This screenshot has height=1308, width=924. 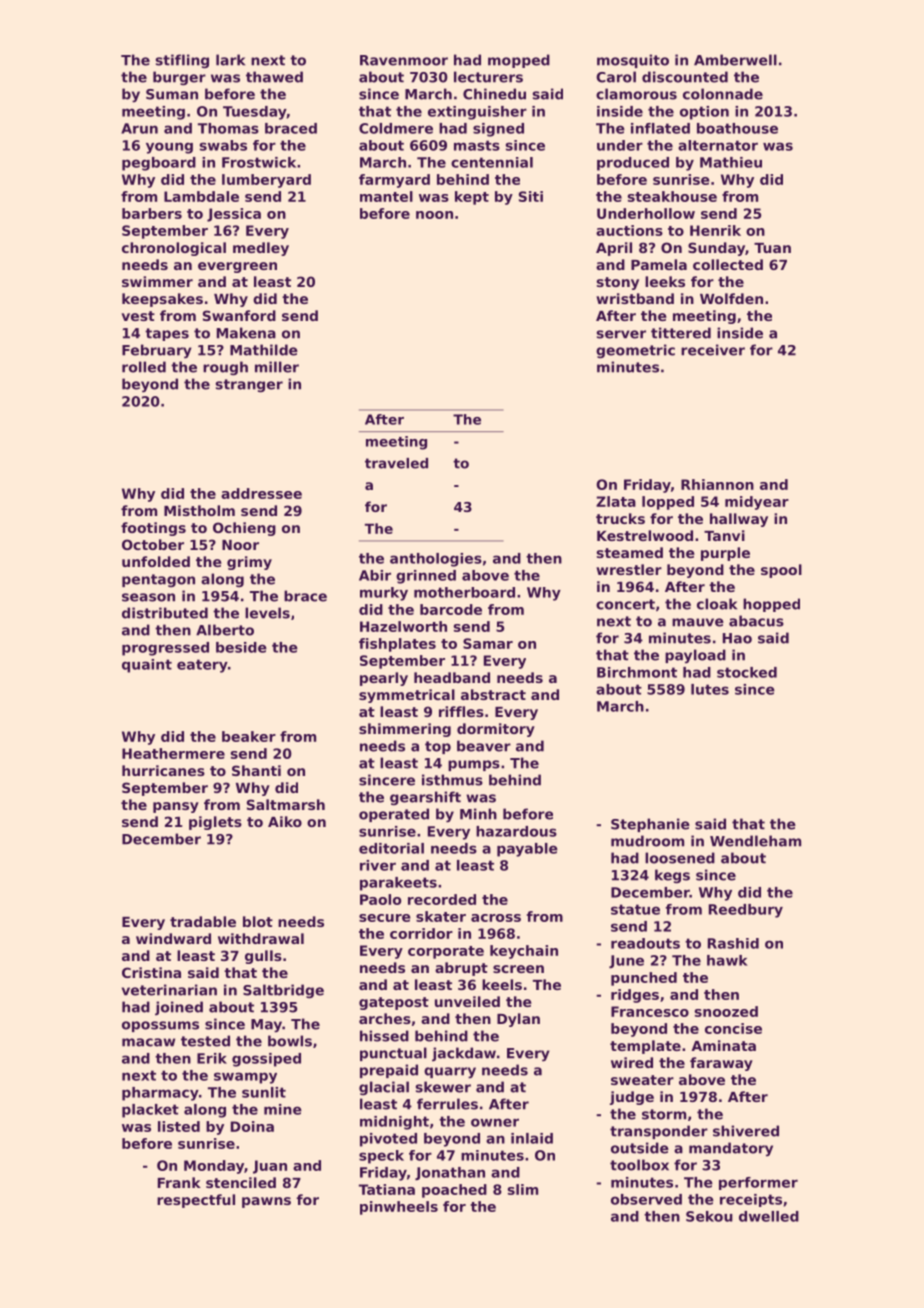 What do you see at coordinates (731, 162) in the screenshot?
I see `Mathieu` at bounding box center [731, 162].
